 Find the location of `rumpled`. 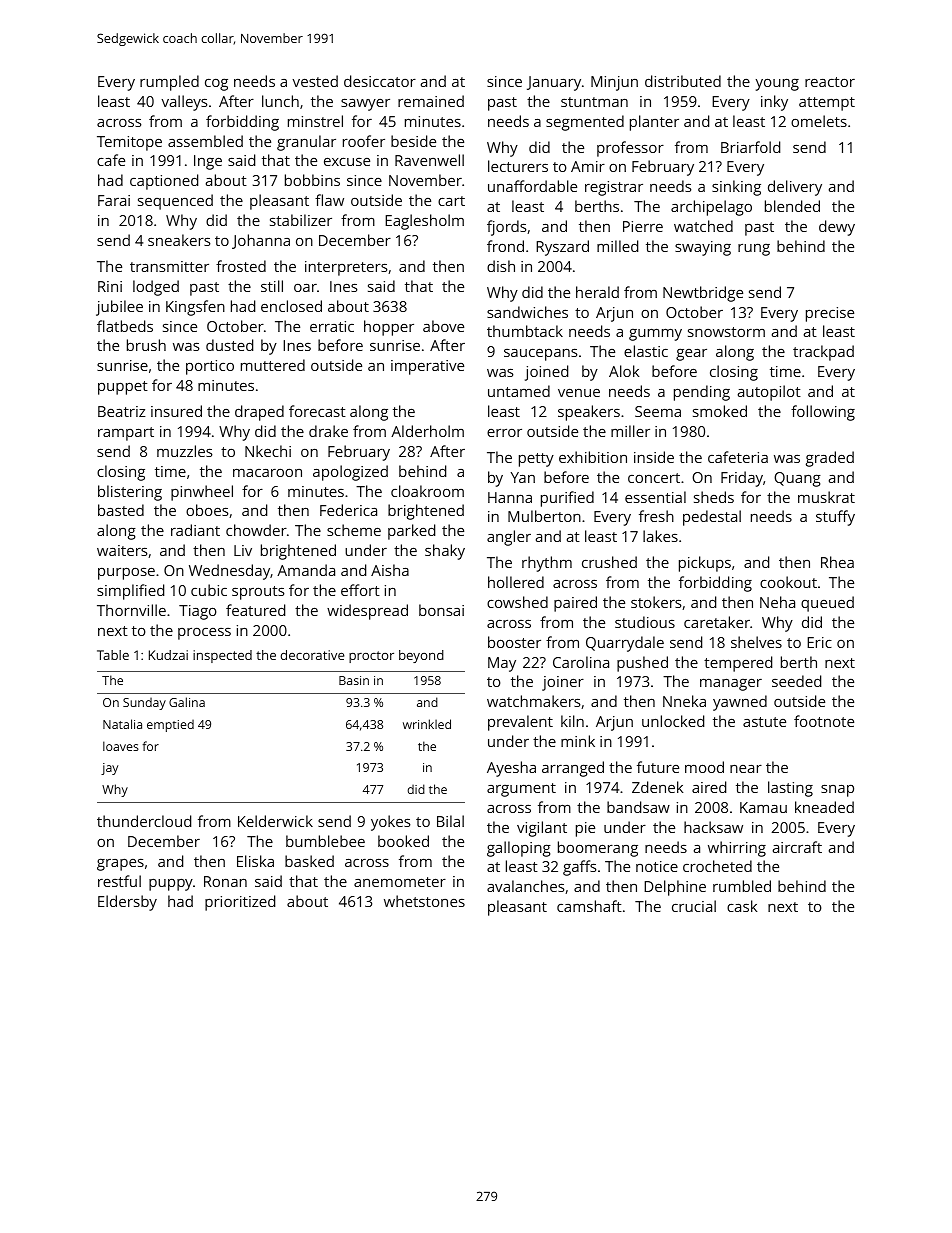

rumpled is located at coordinates (169, 83).
